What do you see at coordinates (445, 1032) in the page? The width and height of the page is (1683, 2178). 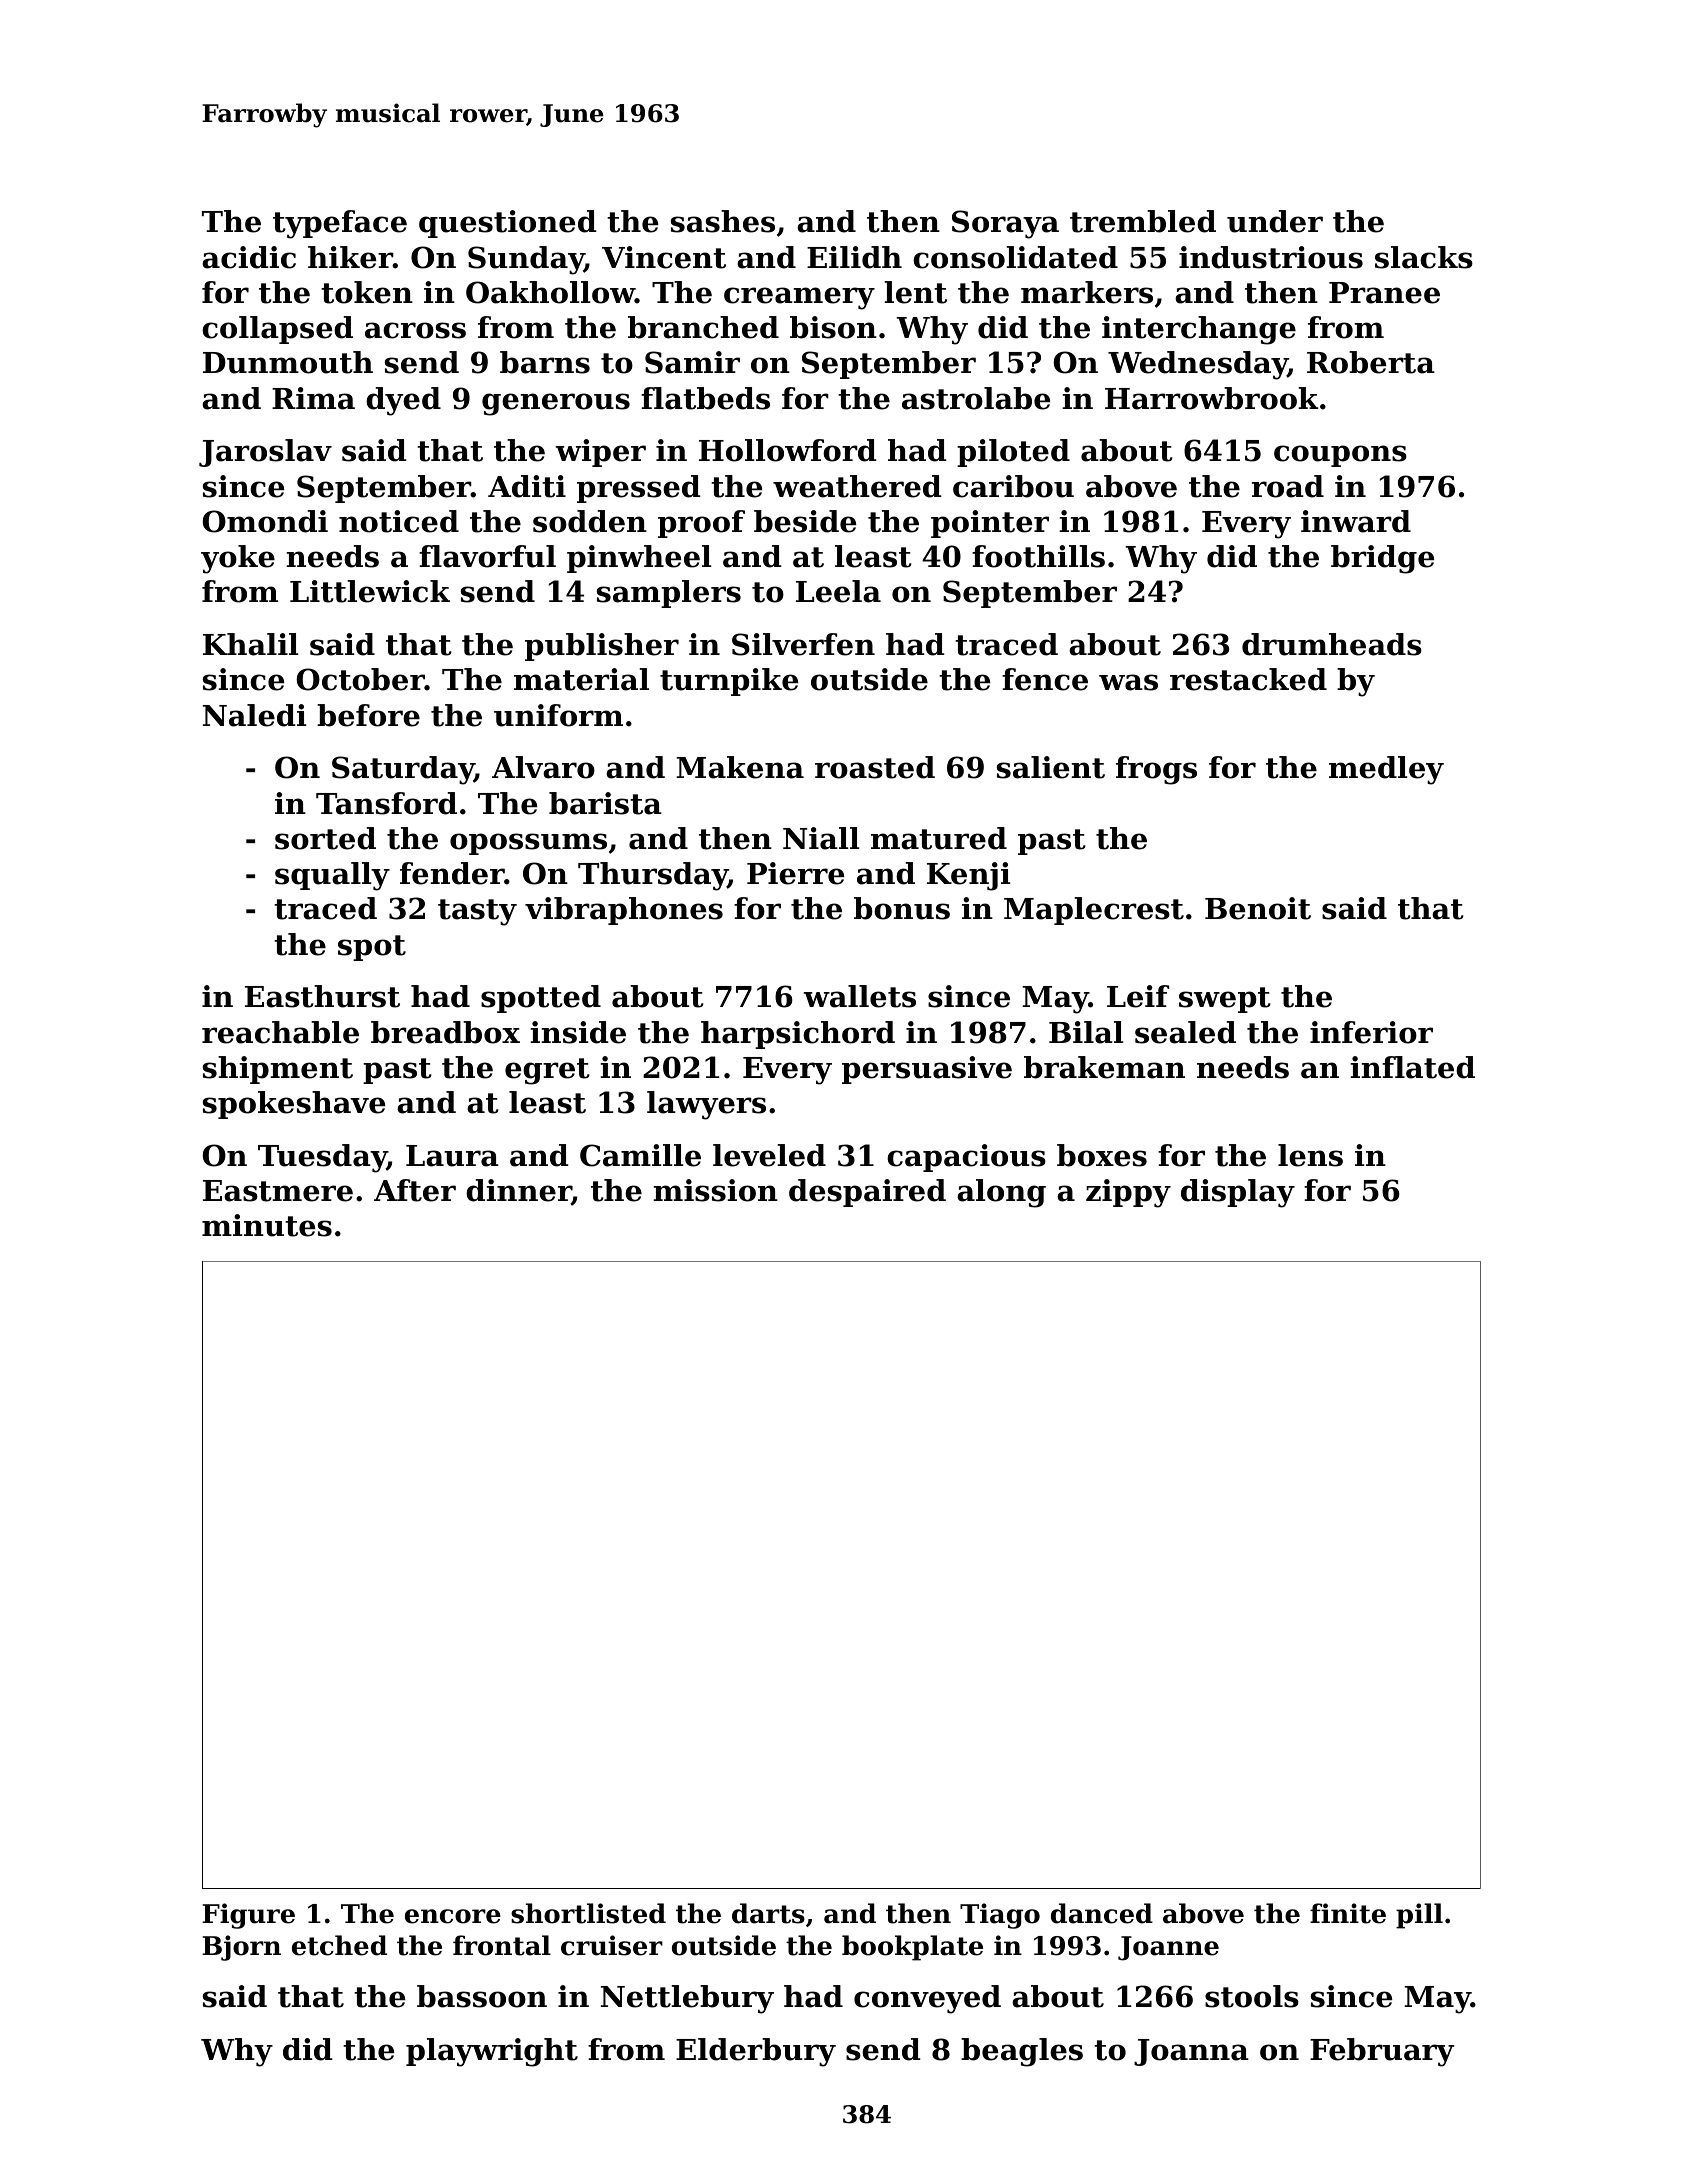 I see `breadbox` at bounding box center [445, 1032].
